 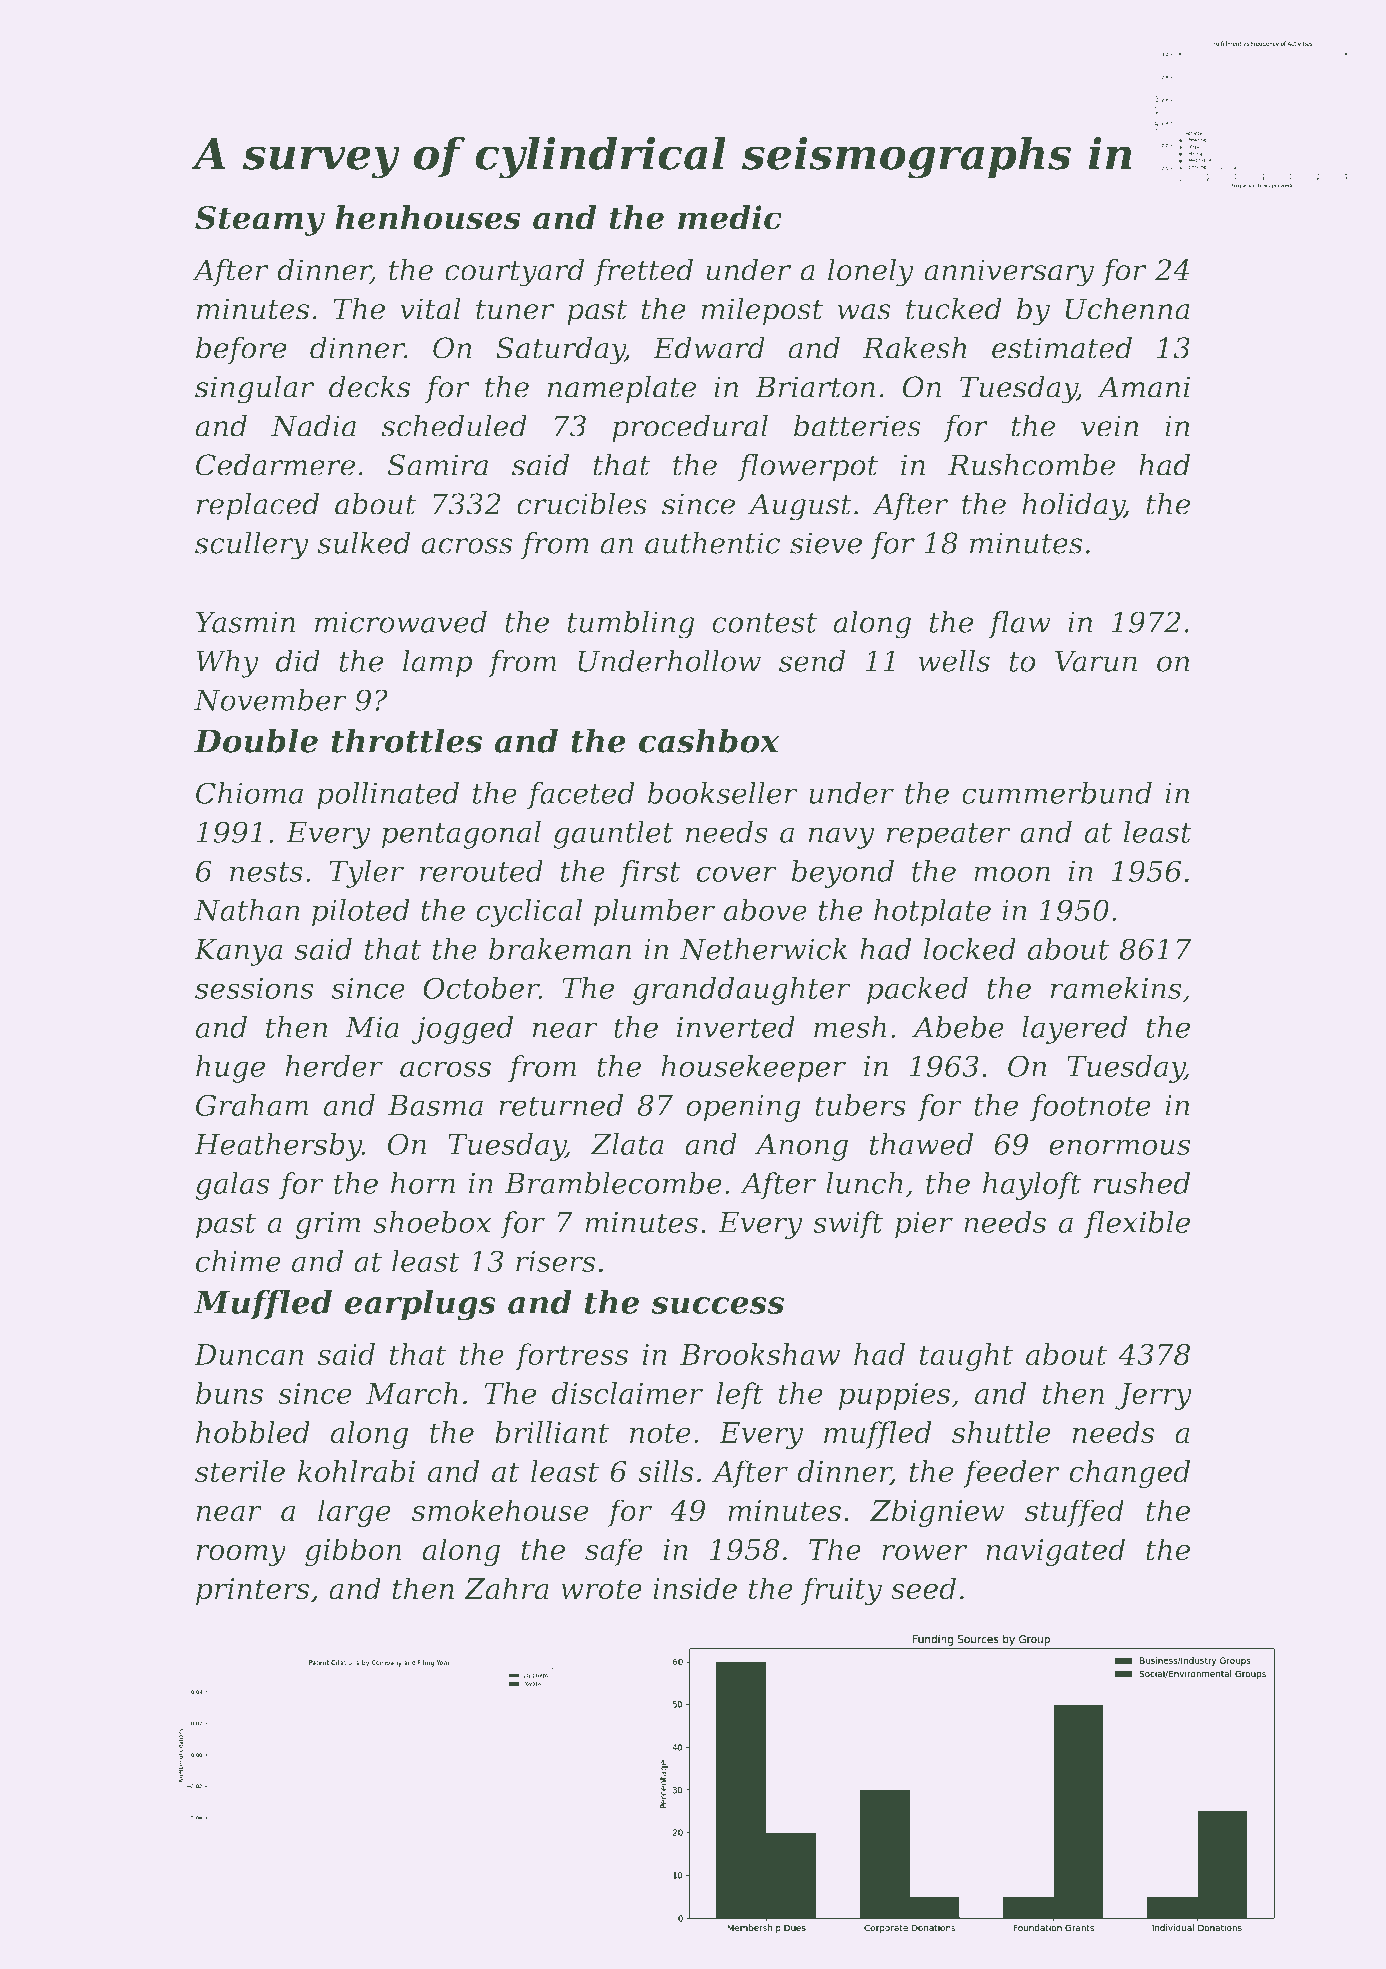 I want to click on rower, so click(x=924, y=1552).
